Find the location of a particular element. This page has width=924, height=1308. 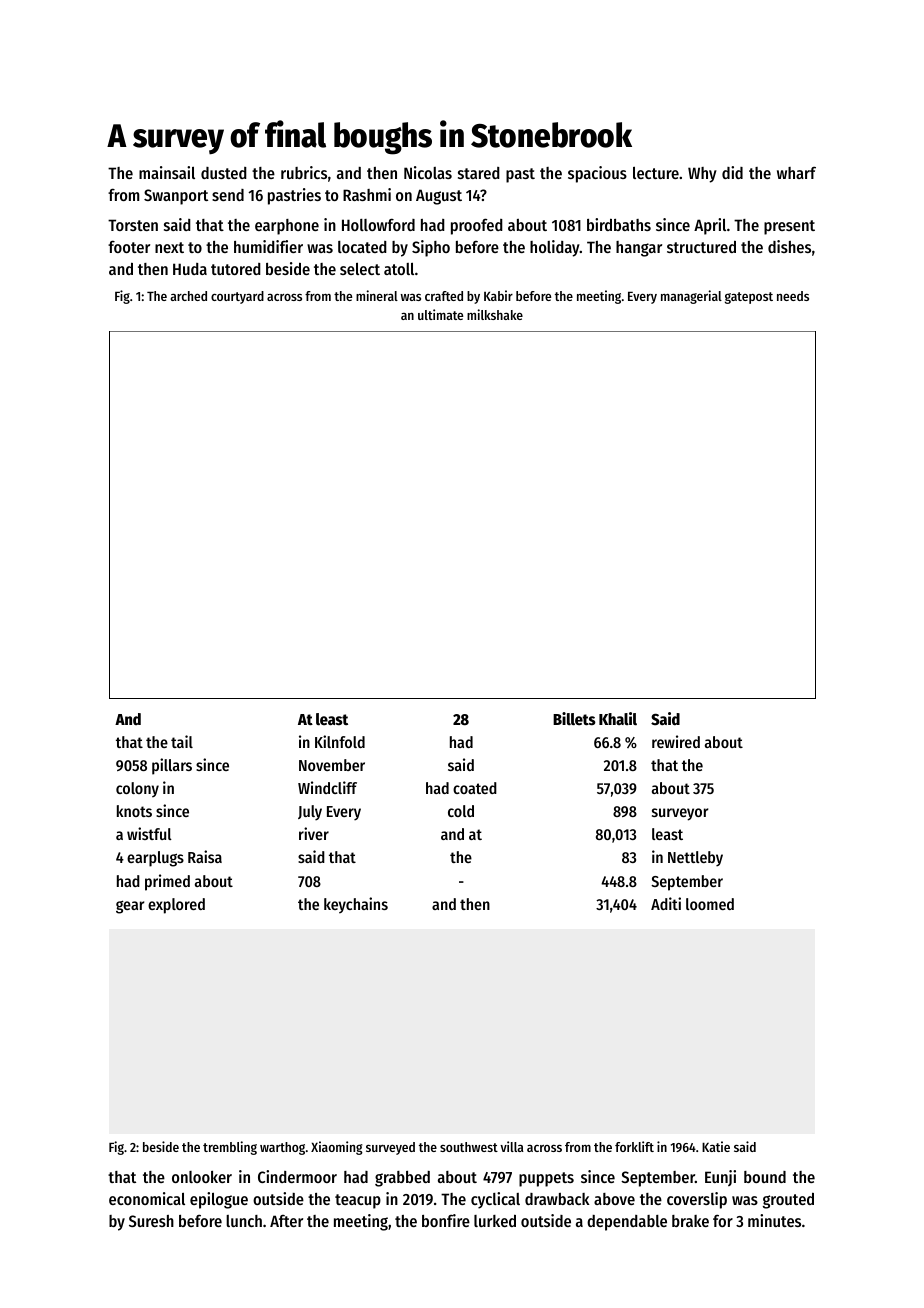

tail is located at coordinates (182, 741).
